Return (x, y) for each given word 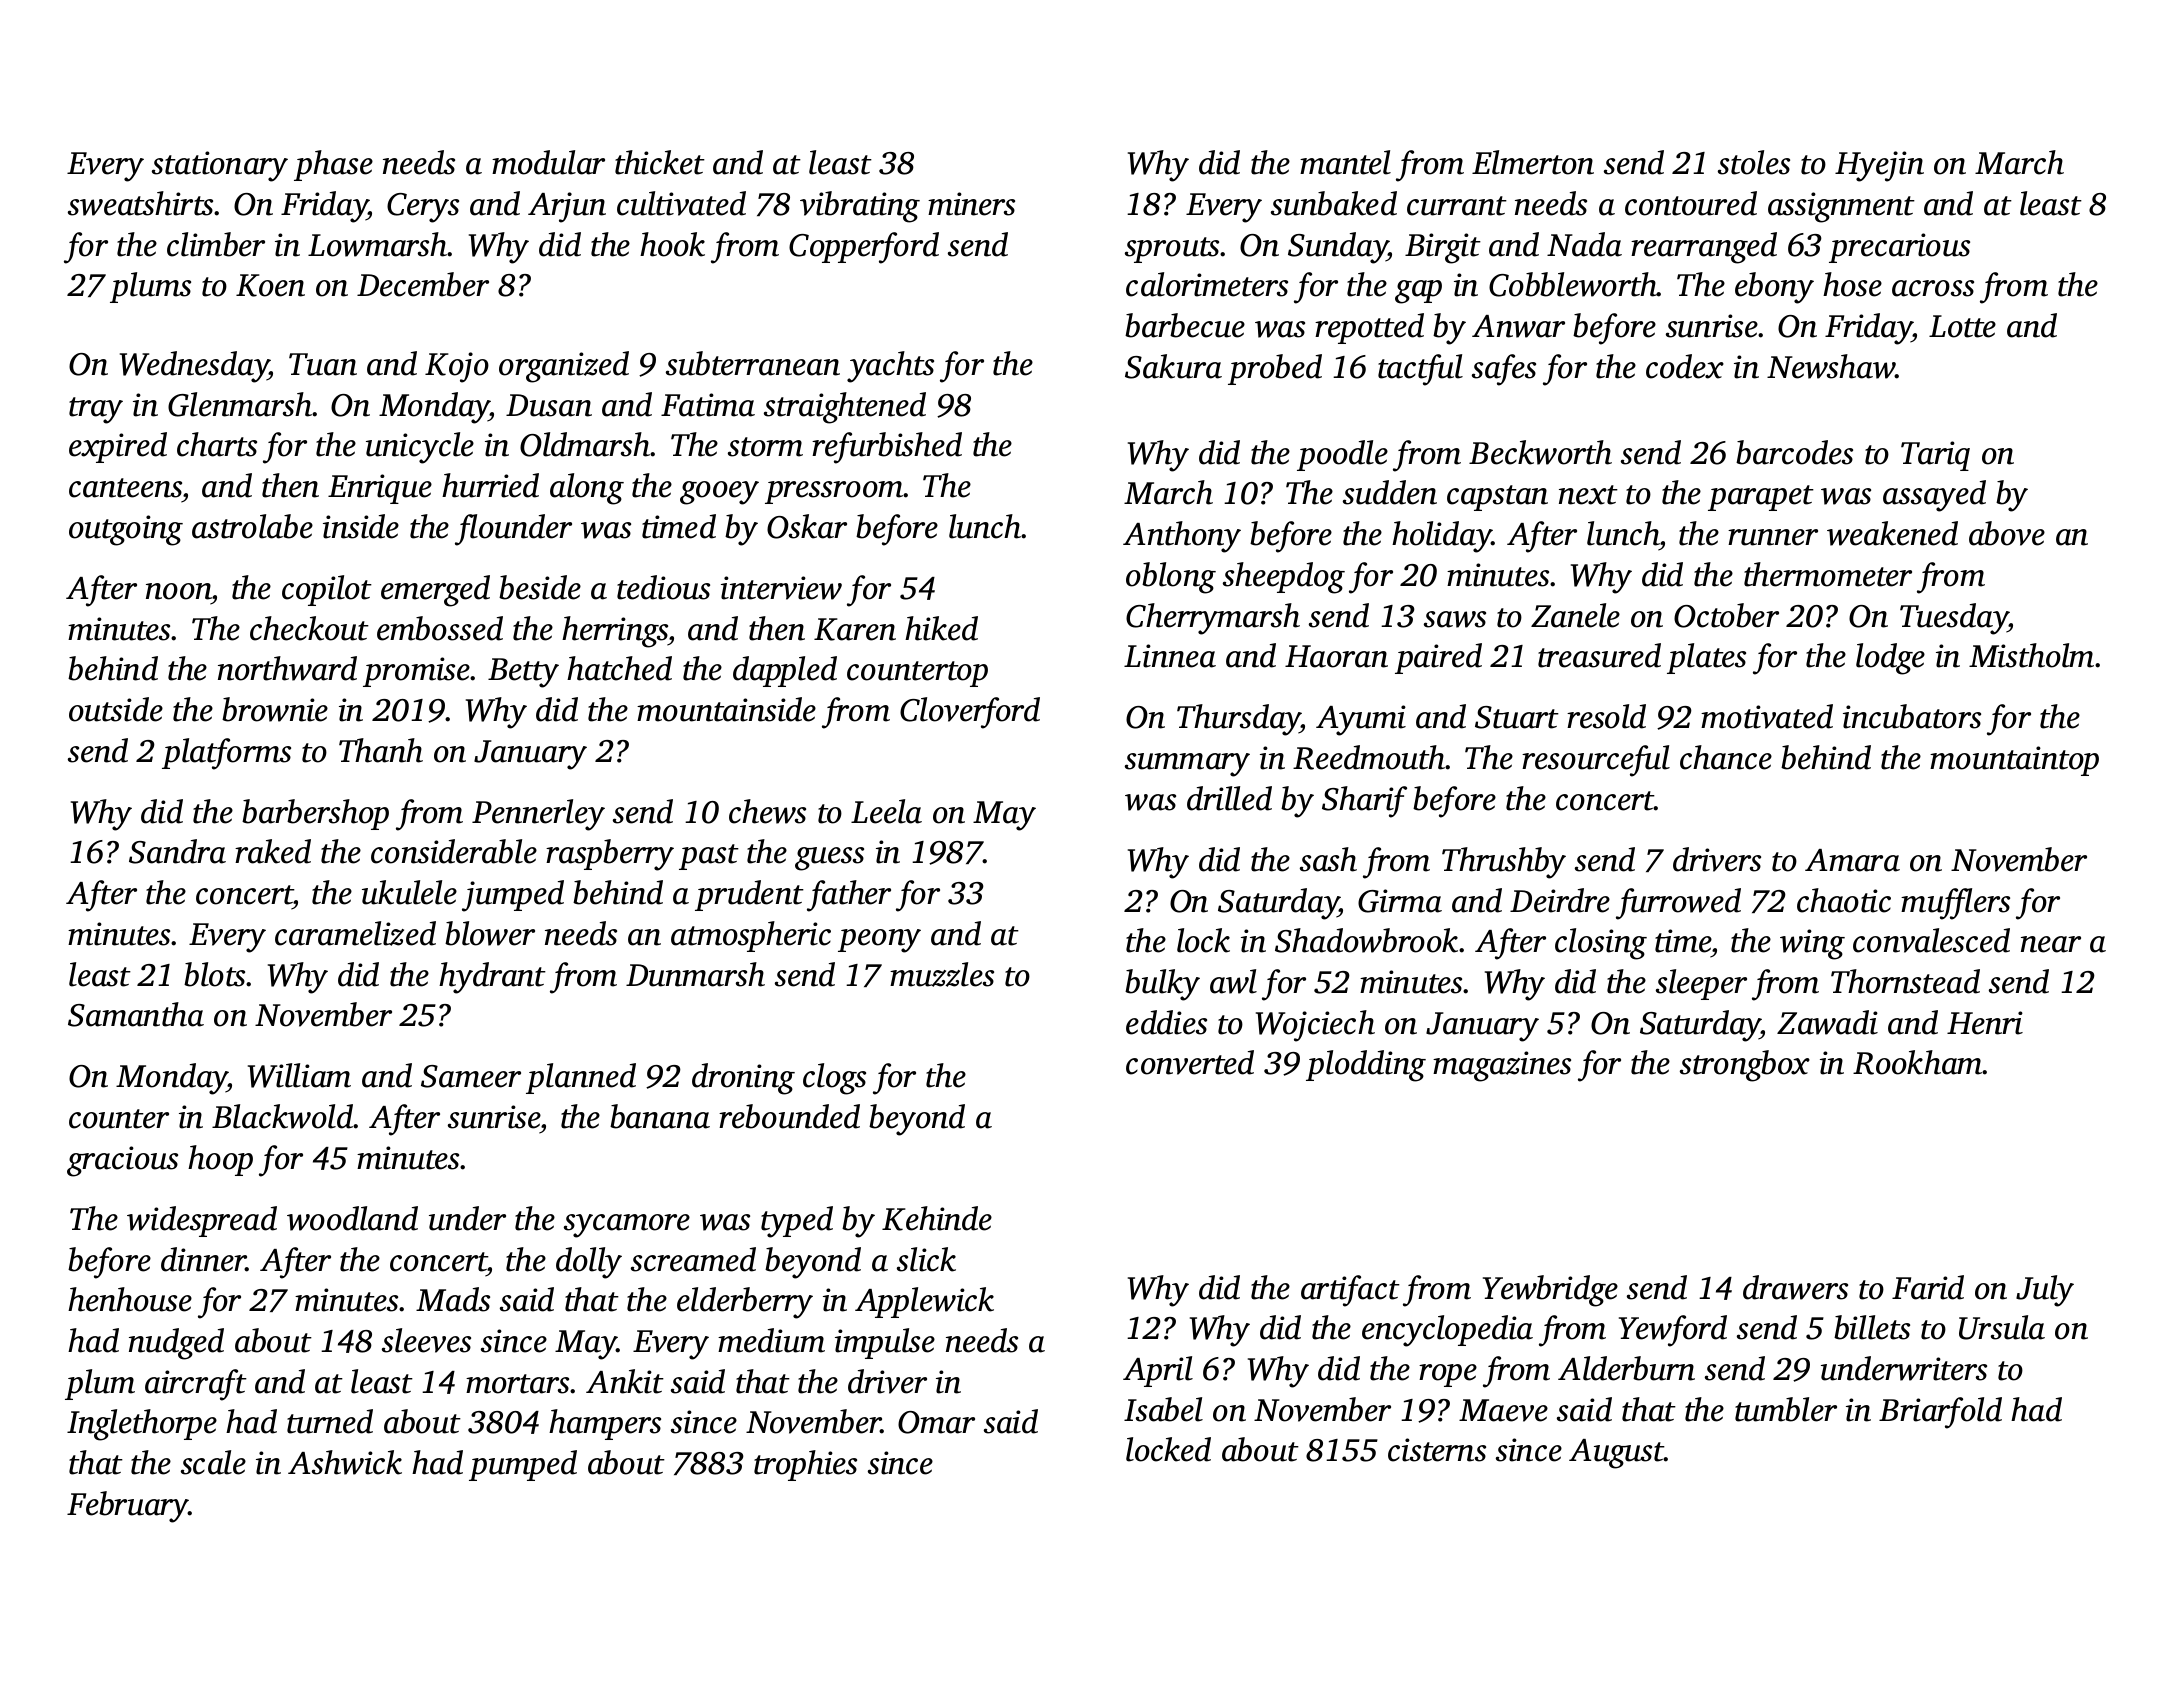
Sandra (177, 851)
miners (971, 204)
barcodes (1794, 452)
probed (1275, 369)
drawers (1795, 1287)
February (128, 1507)
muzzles (942, 974)
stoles (1754, 162)
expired (118, 447)
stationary (220, 166)
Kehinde (937, 1218)
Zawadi (1827, 1022)
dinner (203, 1259)
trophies (805, 1465)
